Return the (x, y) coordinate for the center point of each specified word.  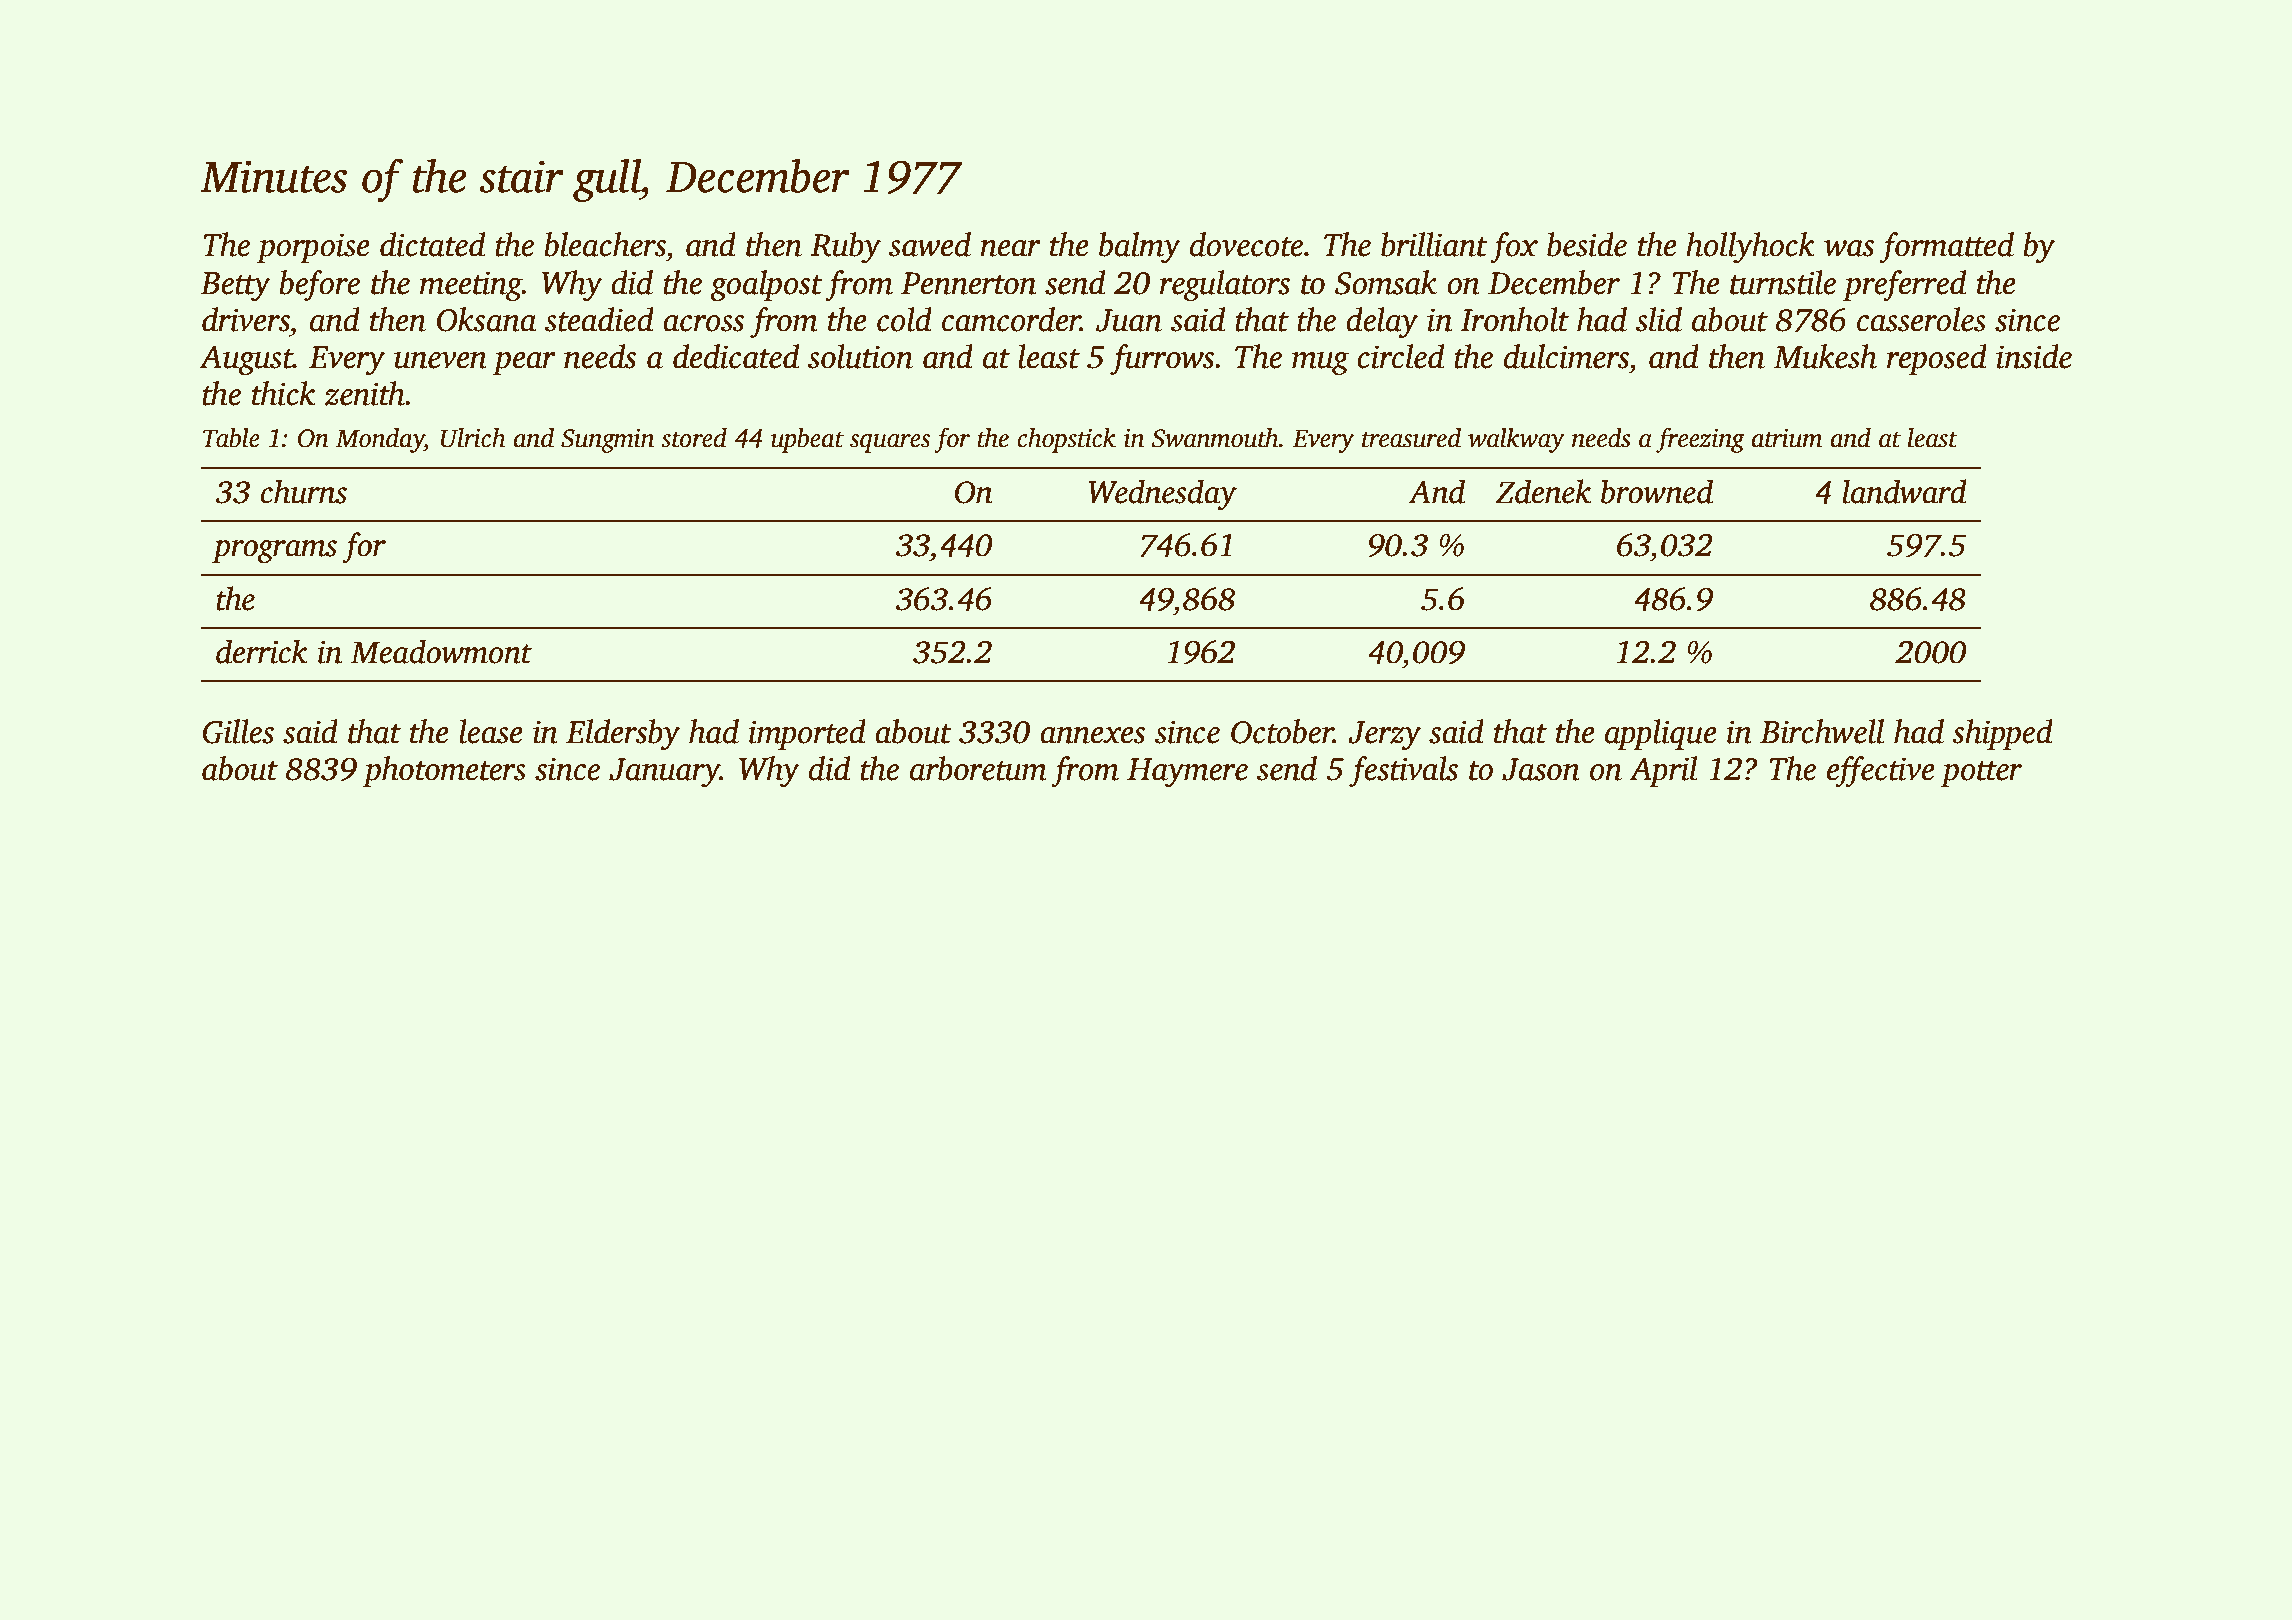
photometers (444, 771)
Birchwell (1822, 731)
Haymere (1187, 772)
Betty (235, 286)
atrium (1786, 438)
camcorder (1011, 319)
